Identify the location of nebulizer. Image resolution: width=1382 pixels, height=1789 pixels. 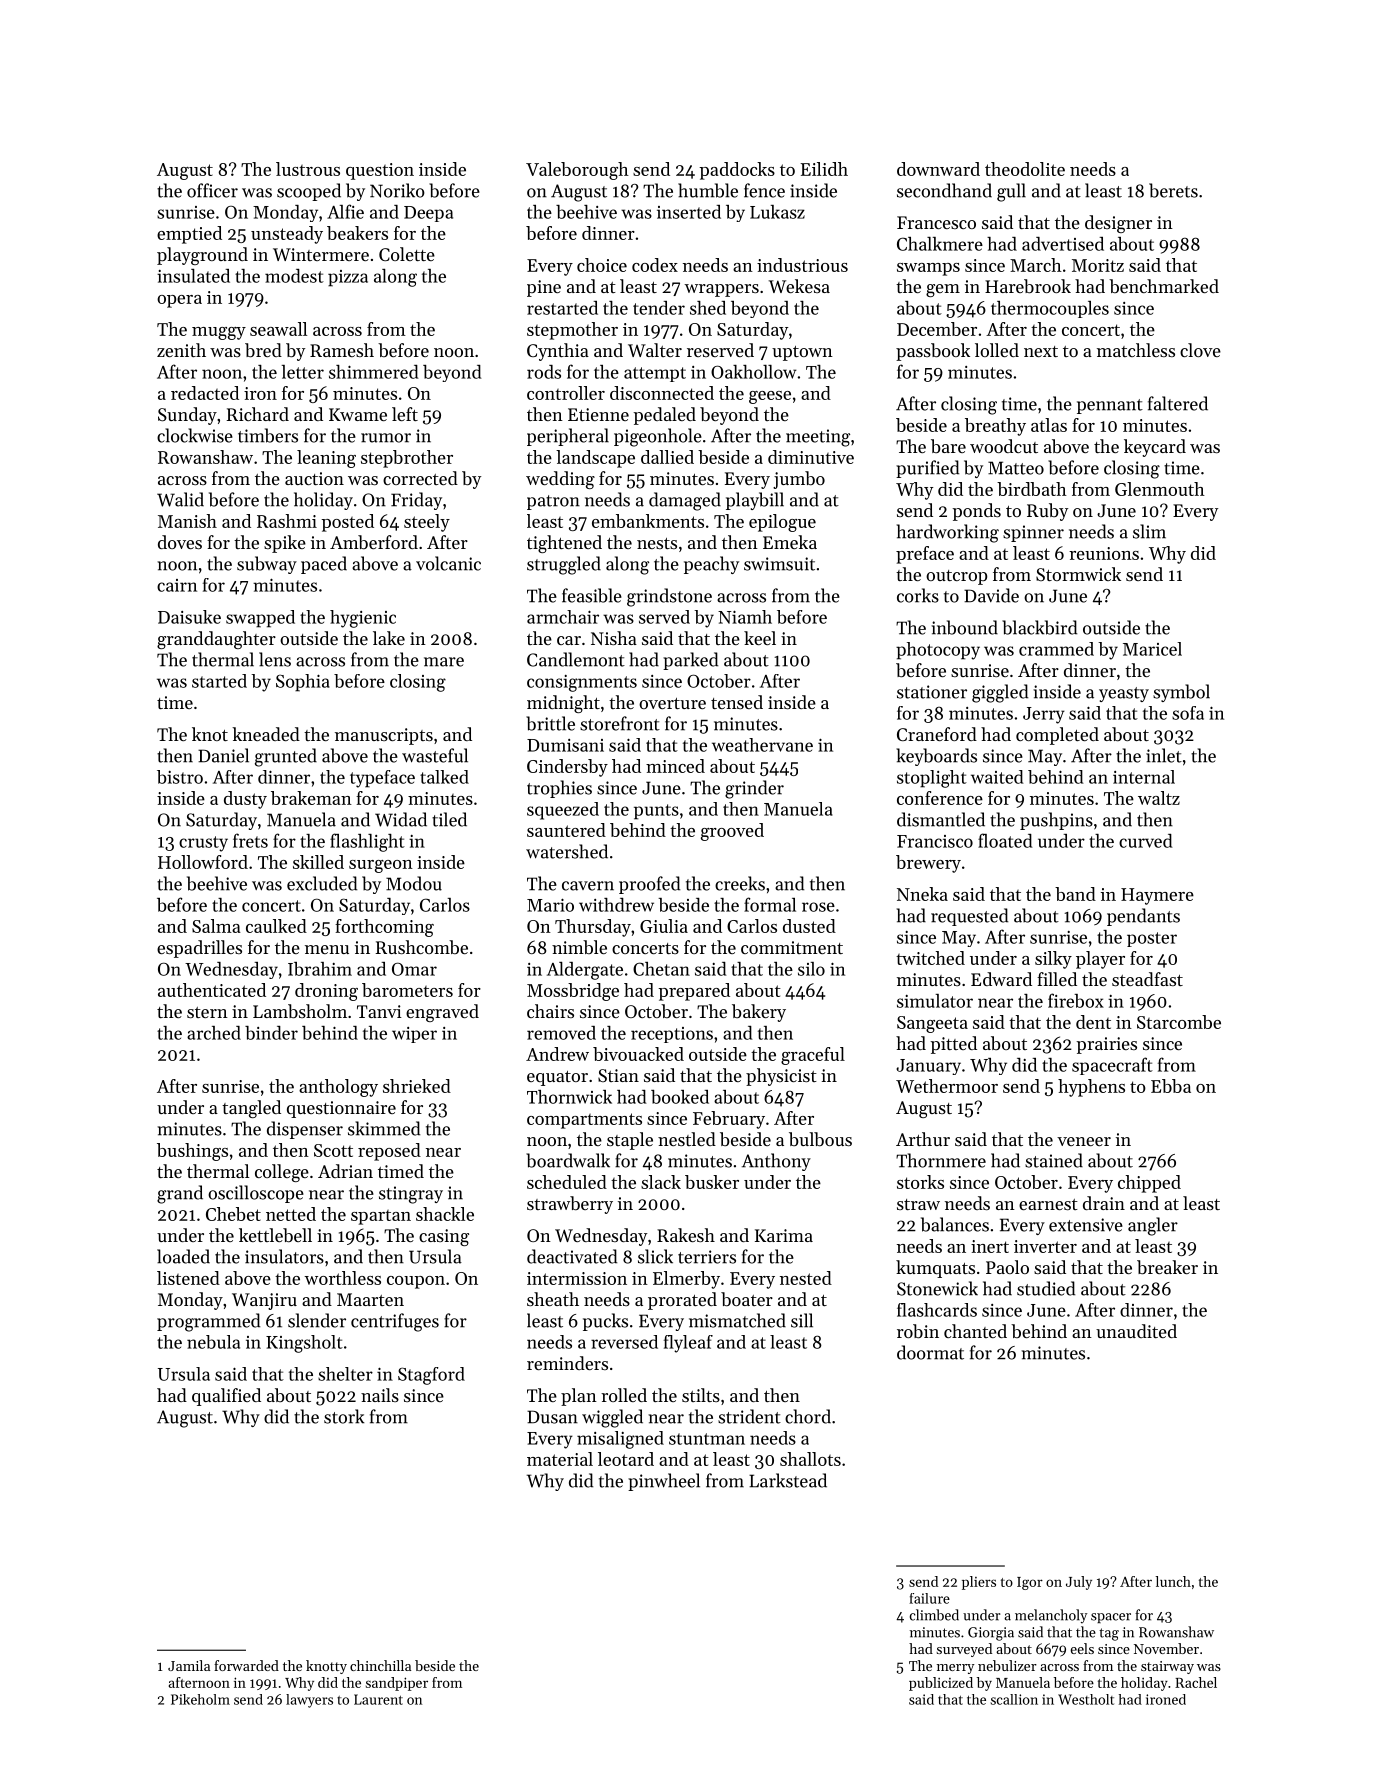
(1007, 1665).
